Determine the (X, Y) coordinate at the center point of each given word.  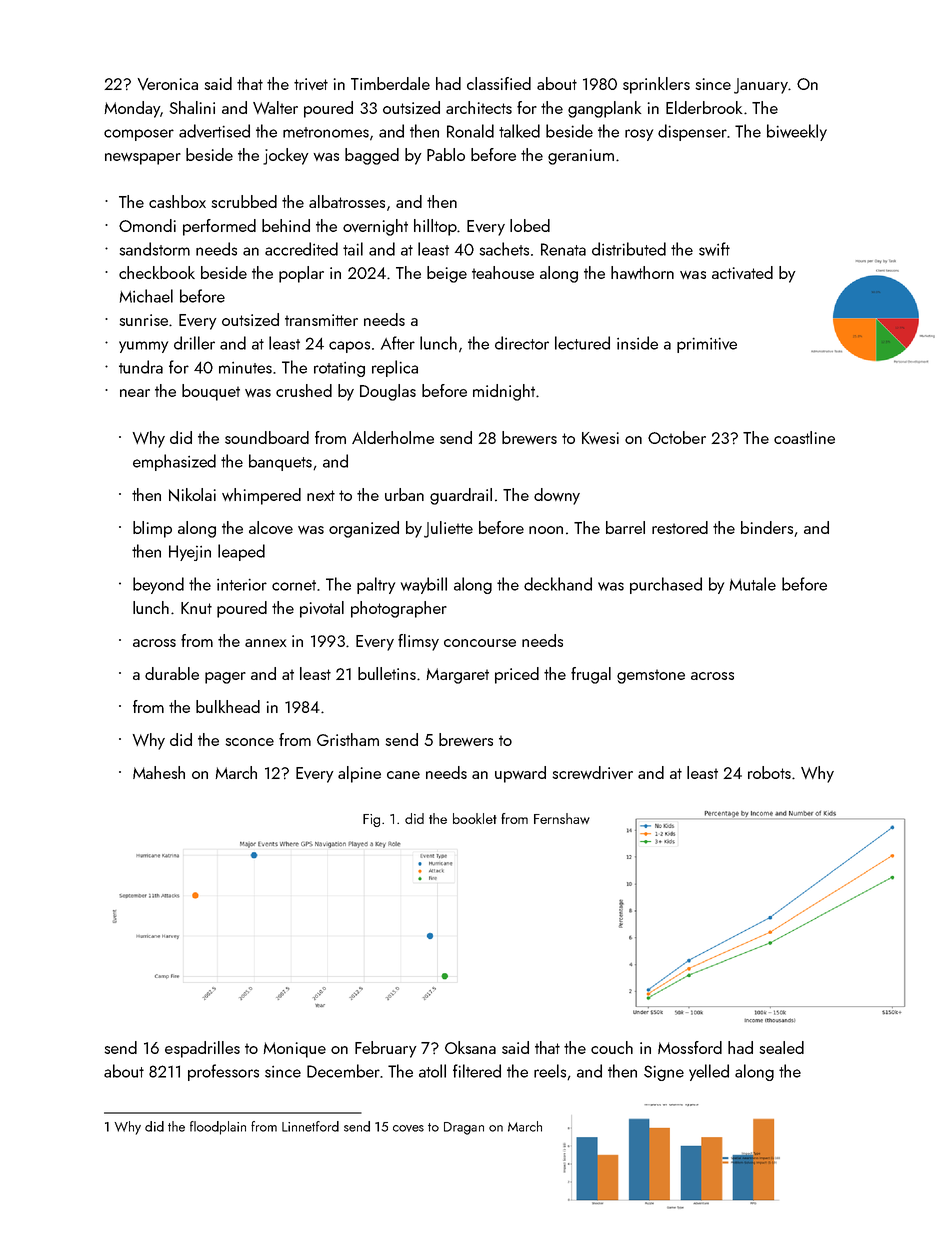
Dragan (464, 1128)
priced (517, 675)
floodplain (218, 1128)
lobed (530, 225)
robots (769, 772)
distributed (629, 249)
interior (242, 585)
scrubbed (244, 201)
